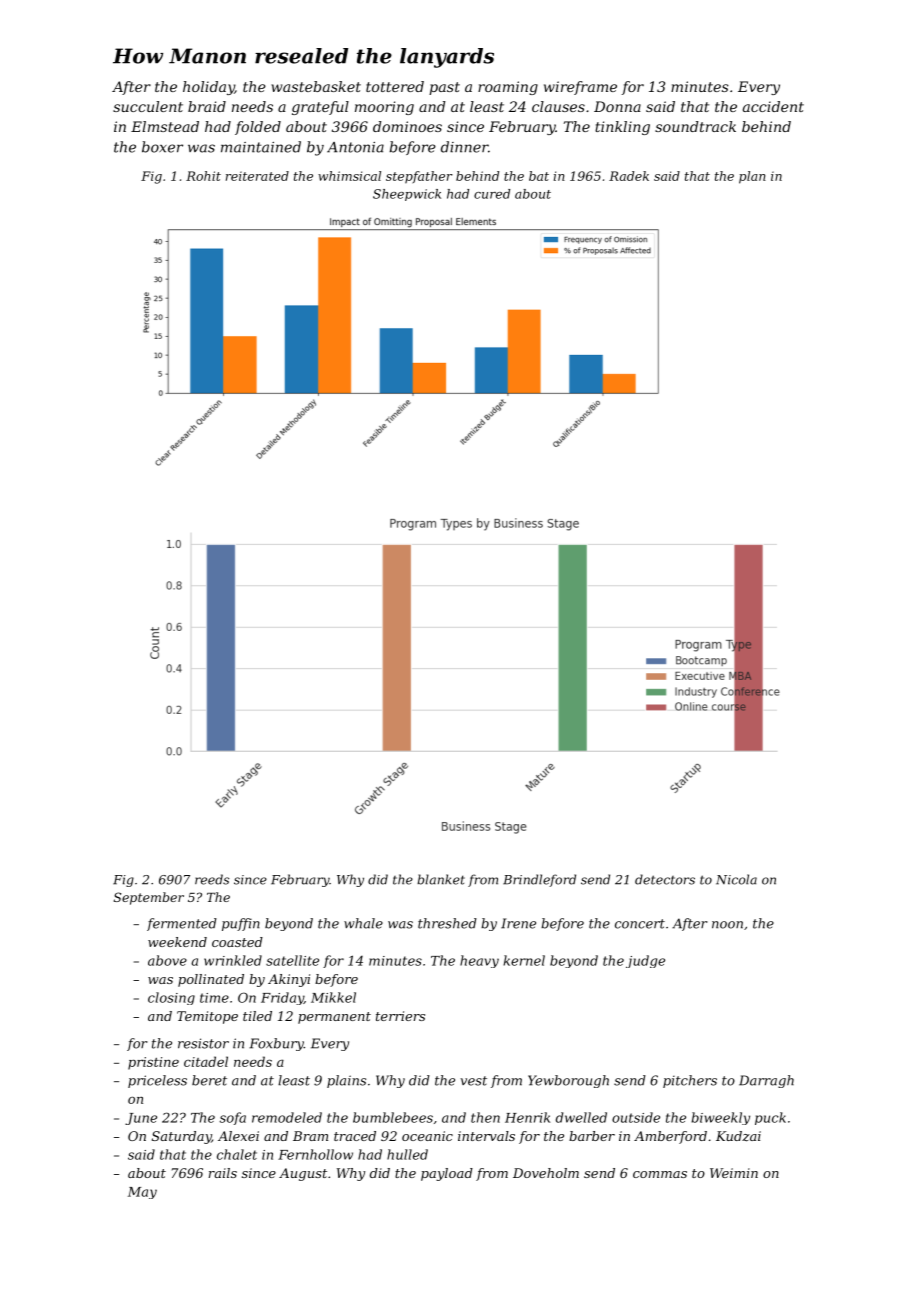 The image size is (924, 1308). I want to click on Elmstead, so click(165, 126).
